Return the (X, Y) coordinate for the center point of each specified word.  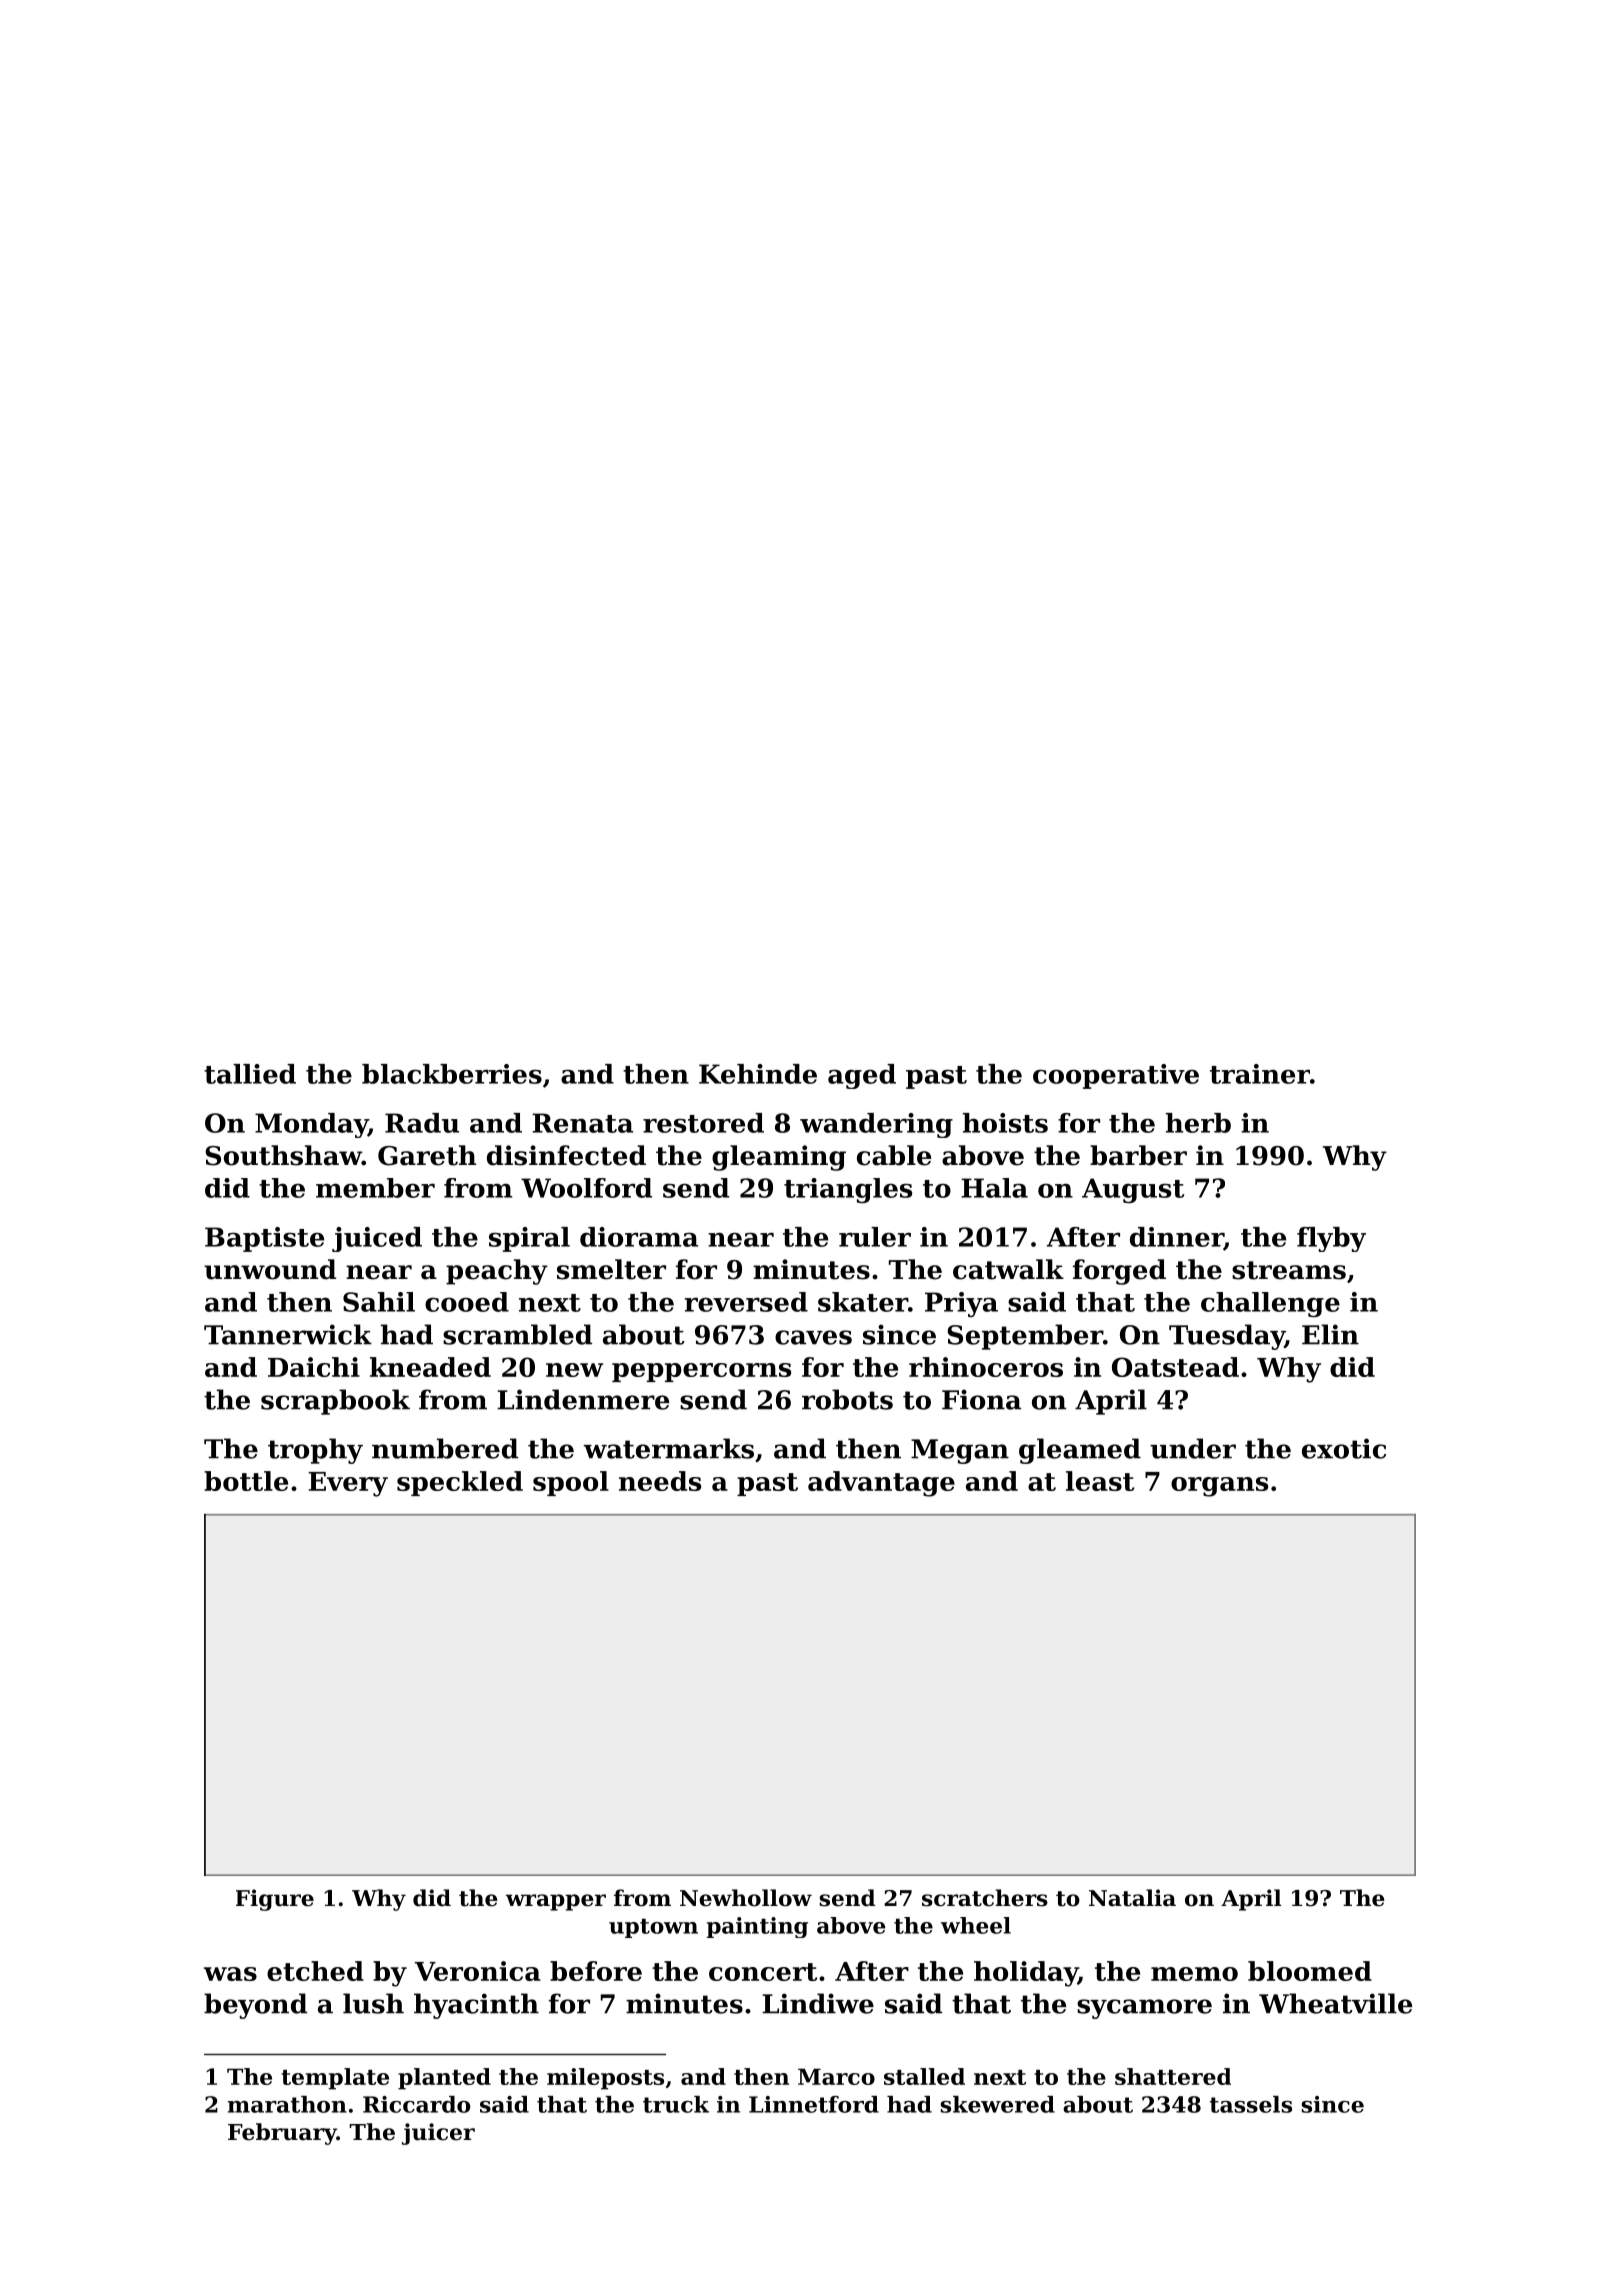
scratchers (985, 1898)
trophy (315, 1451)
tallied (250, 1074)
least (1100, 1481)
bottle (246, 1481)
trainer (1260, 1074)
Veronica (478, 1971)
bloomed (1310, 1971)
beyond (255, 2006)
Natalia (1132, 1898)
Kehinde (758, 1074)
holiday (1026, 1974)
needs (660, 1481)
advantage (881, 1484)
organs (1219, 1487)
